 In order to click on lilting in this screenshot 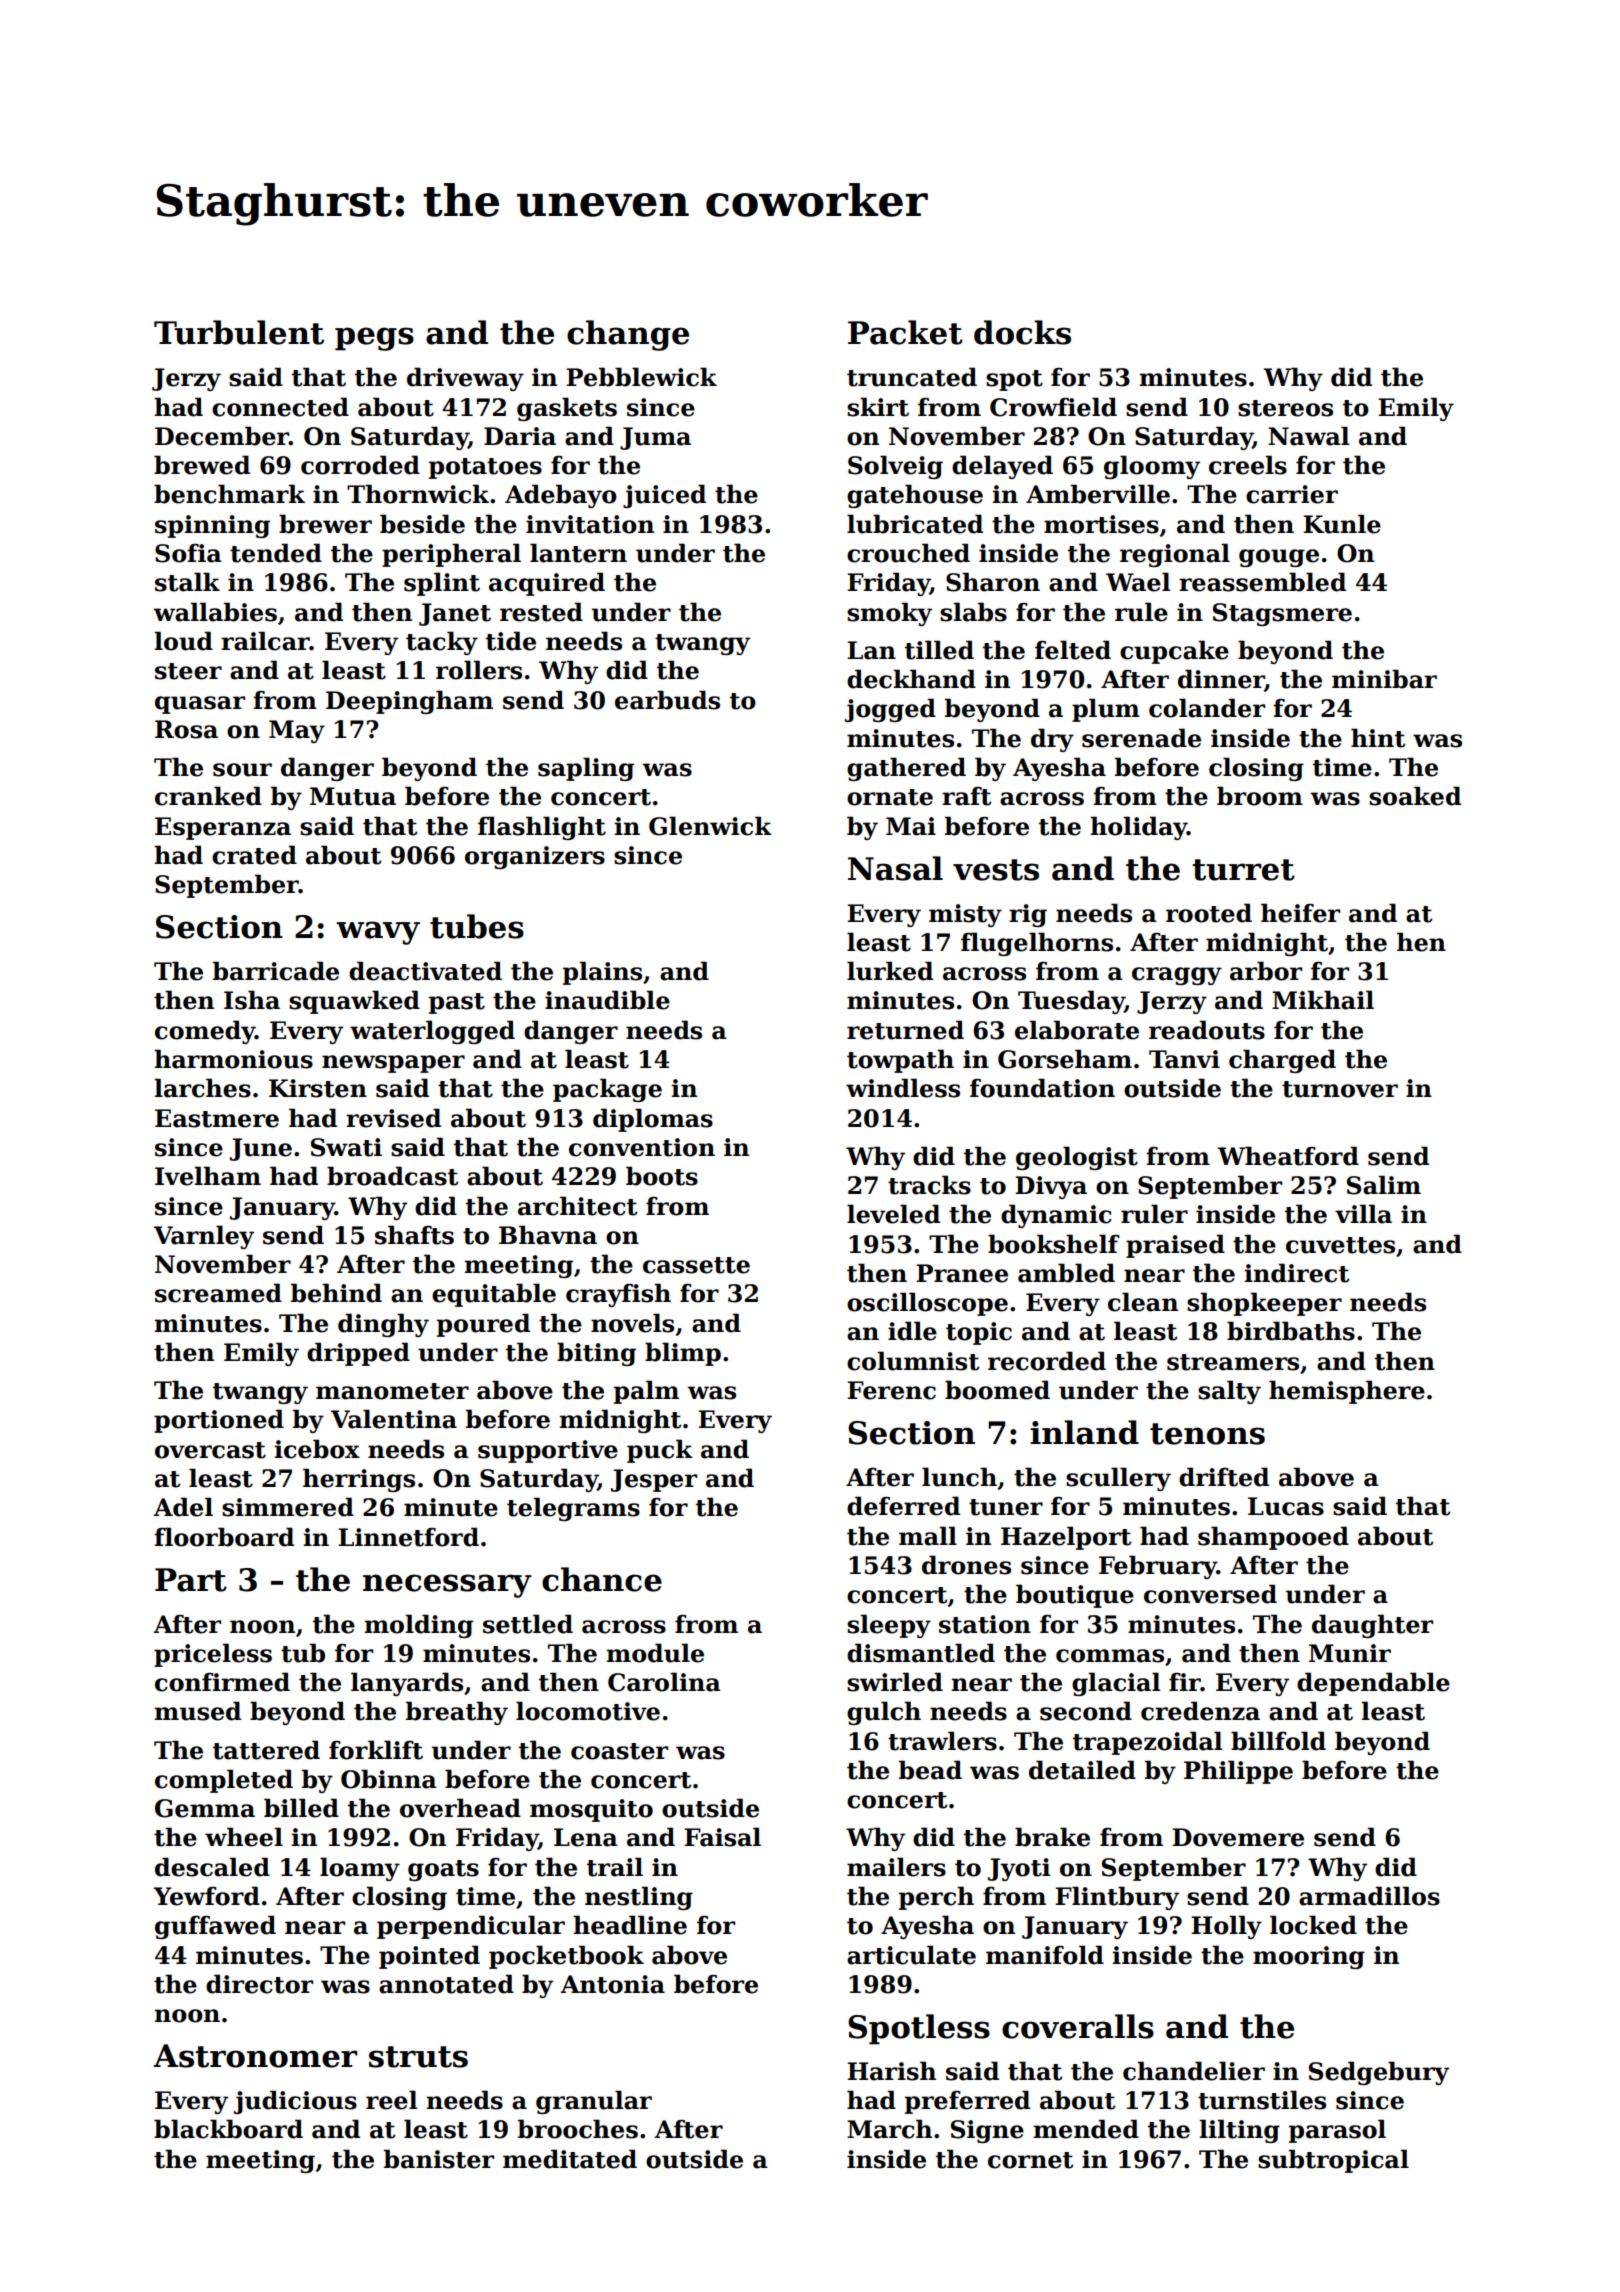, I will do `click(1239, 2131)`.
